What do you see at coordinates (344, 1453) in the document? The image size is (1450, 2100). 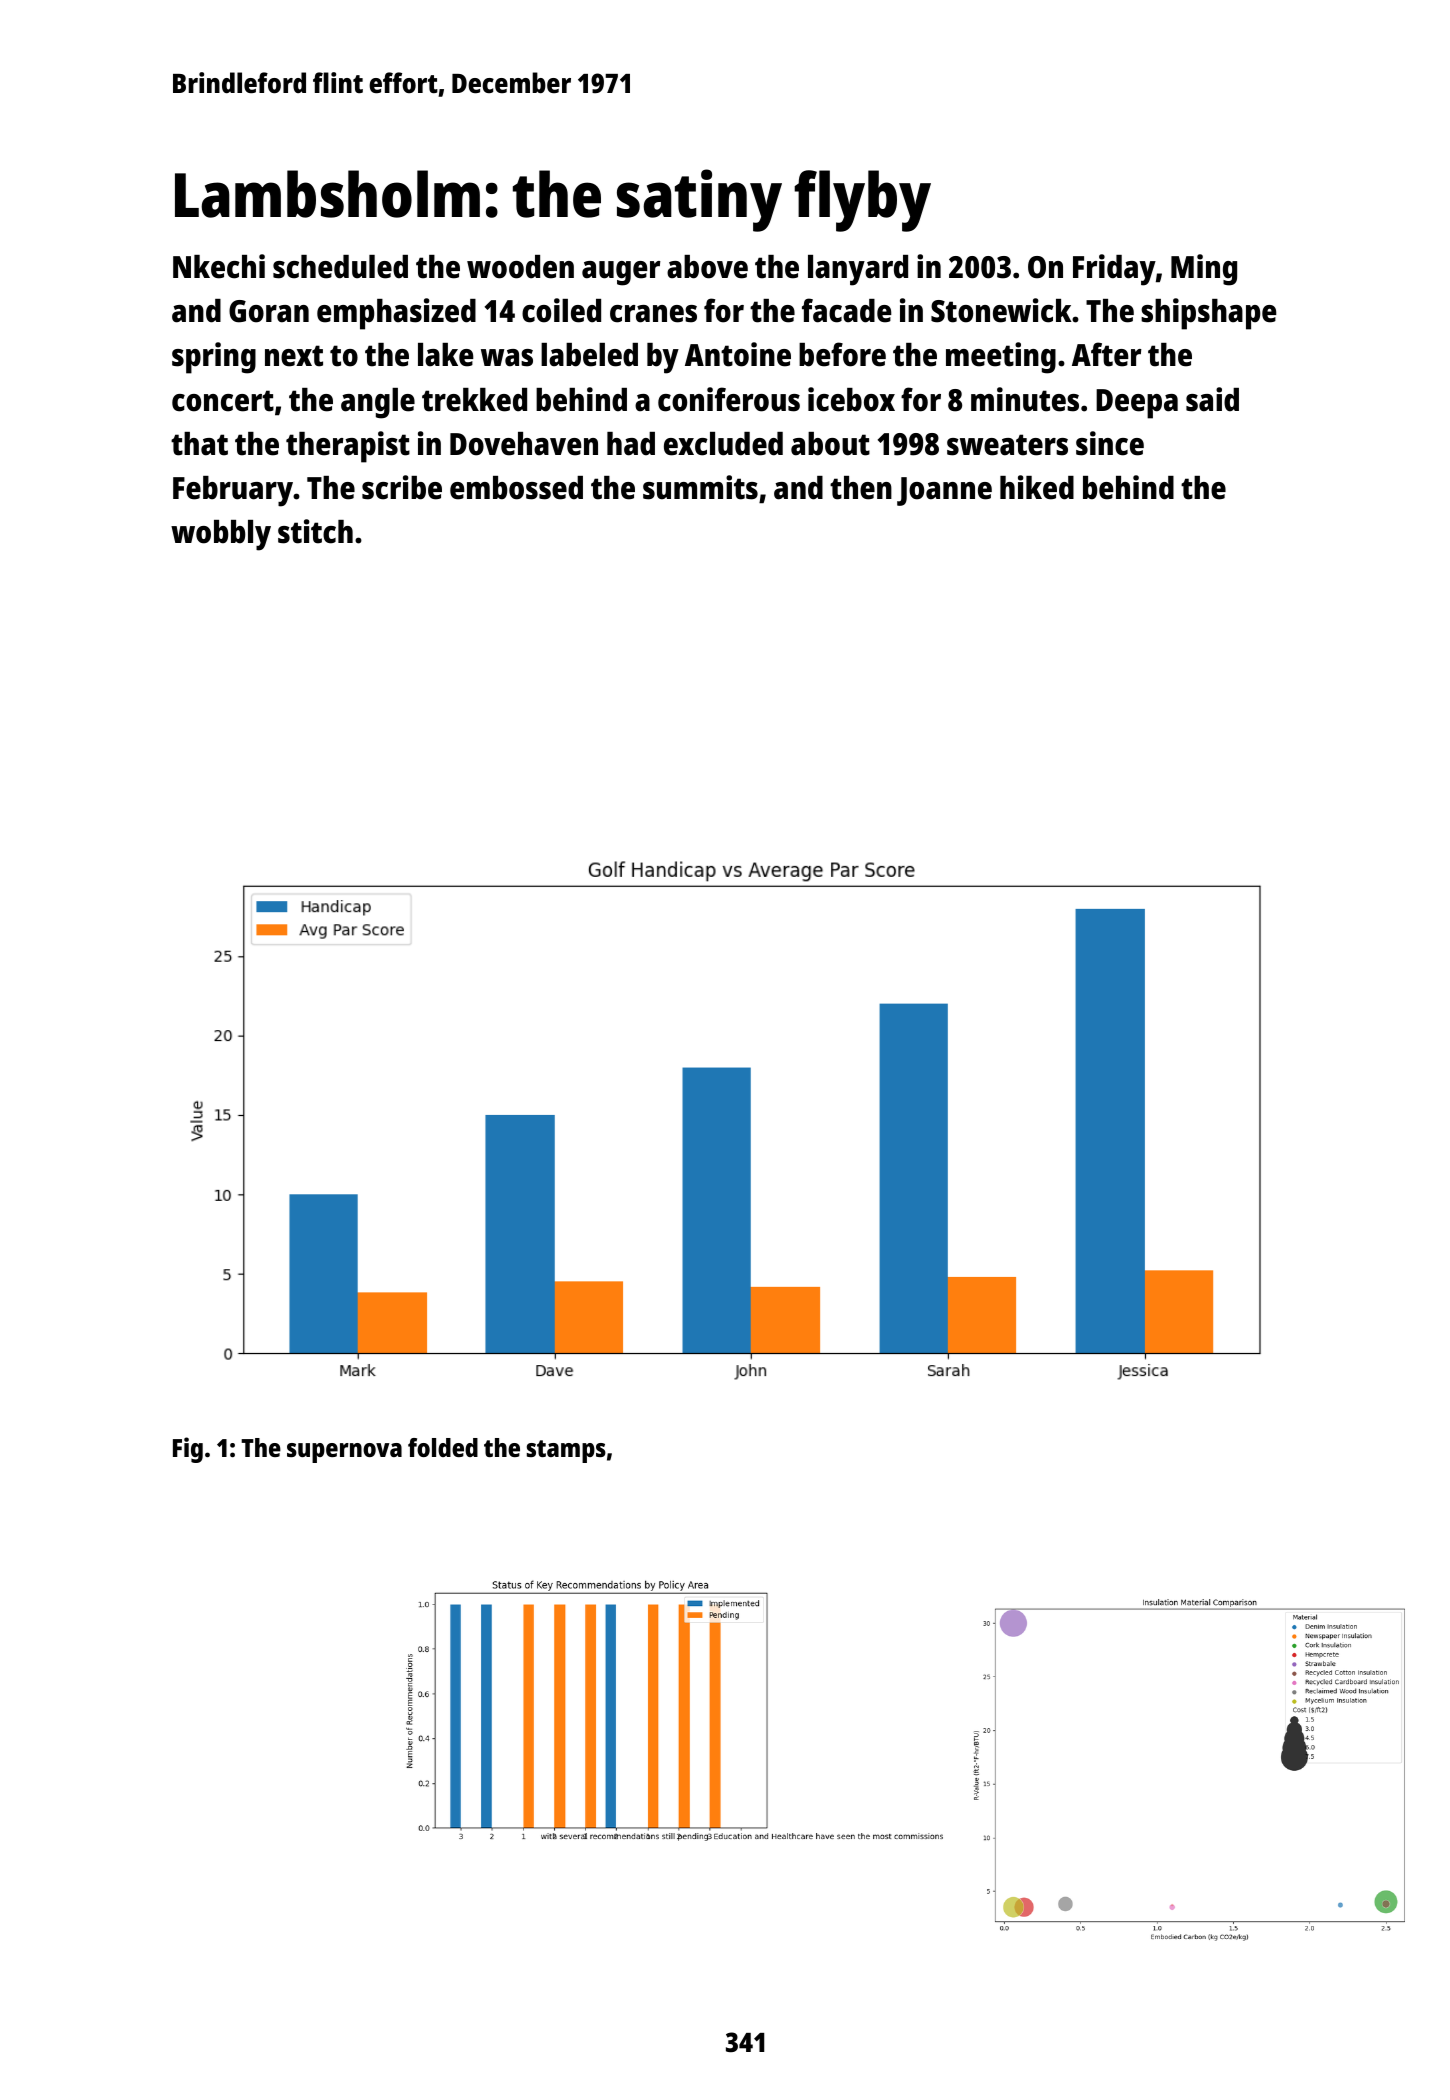 I see `supernova` at bounding box center [344, 1453].
